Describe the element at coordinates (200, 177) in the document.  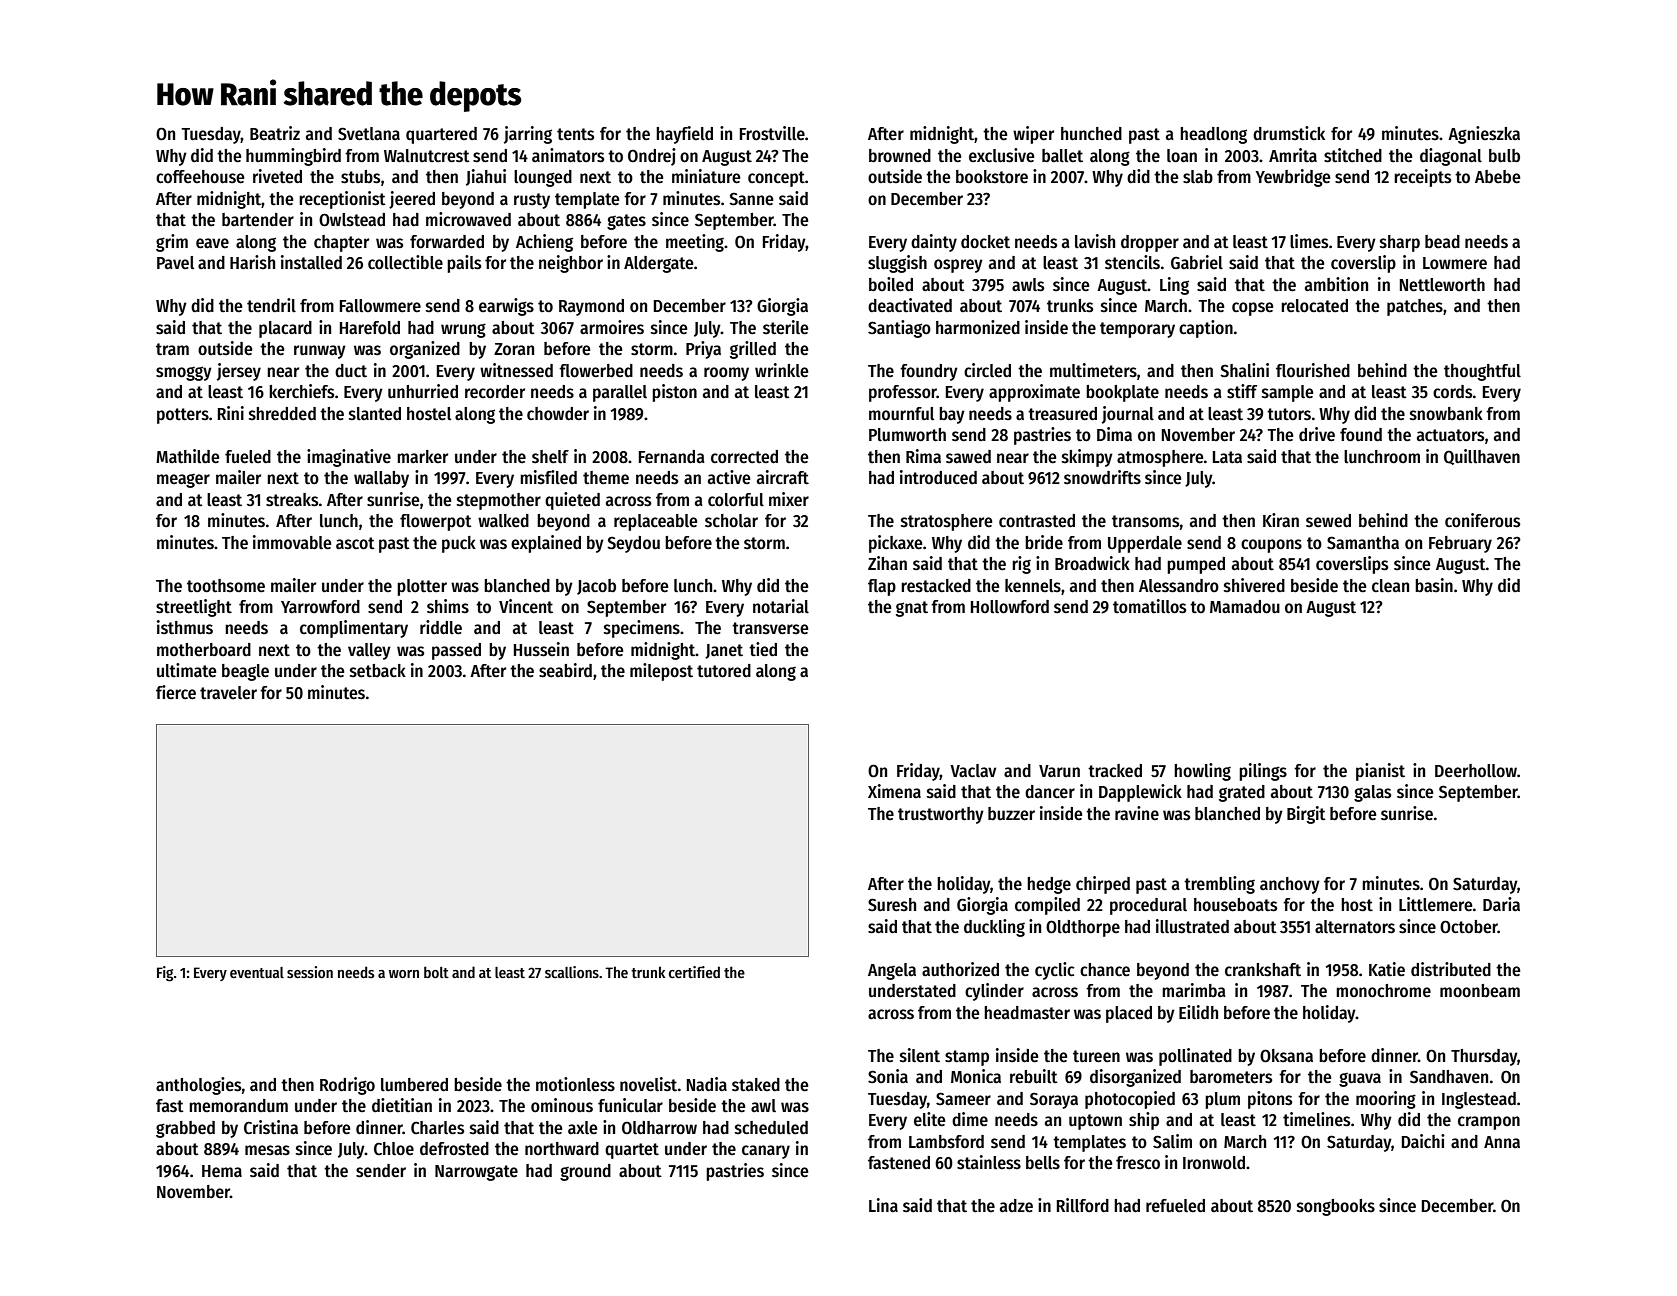
I see `coffeehouse` at that location.
